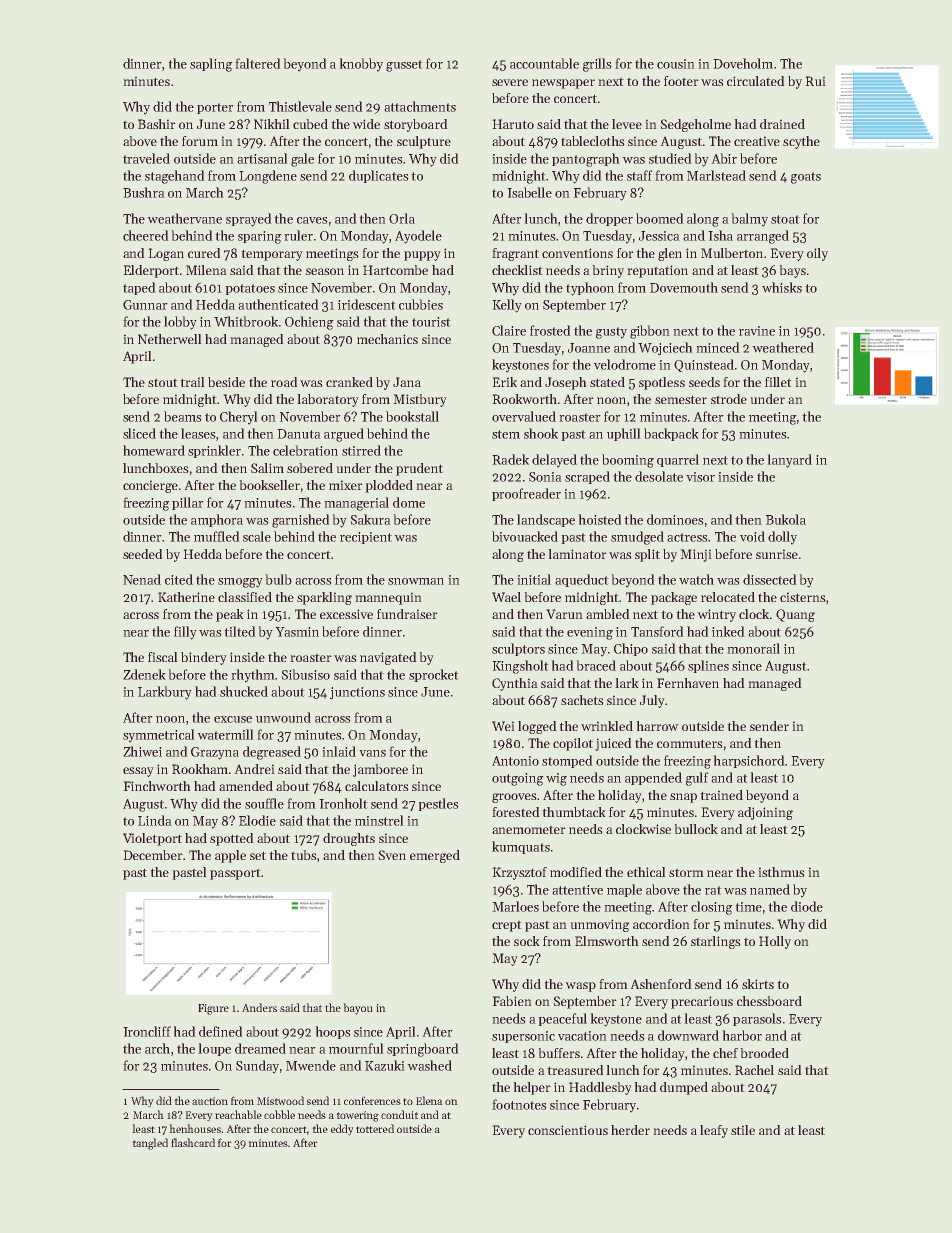 Image resolution: width=952 pixels, height=1233 pixels. Describe the element at coordinates (147, 1031) in the document. I see `Ironcliff` at that location.
